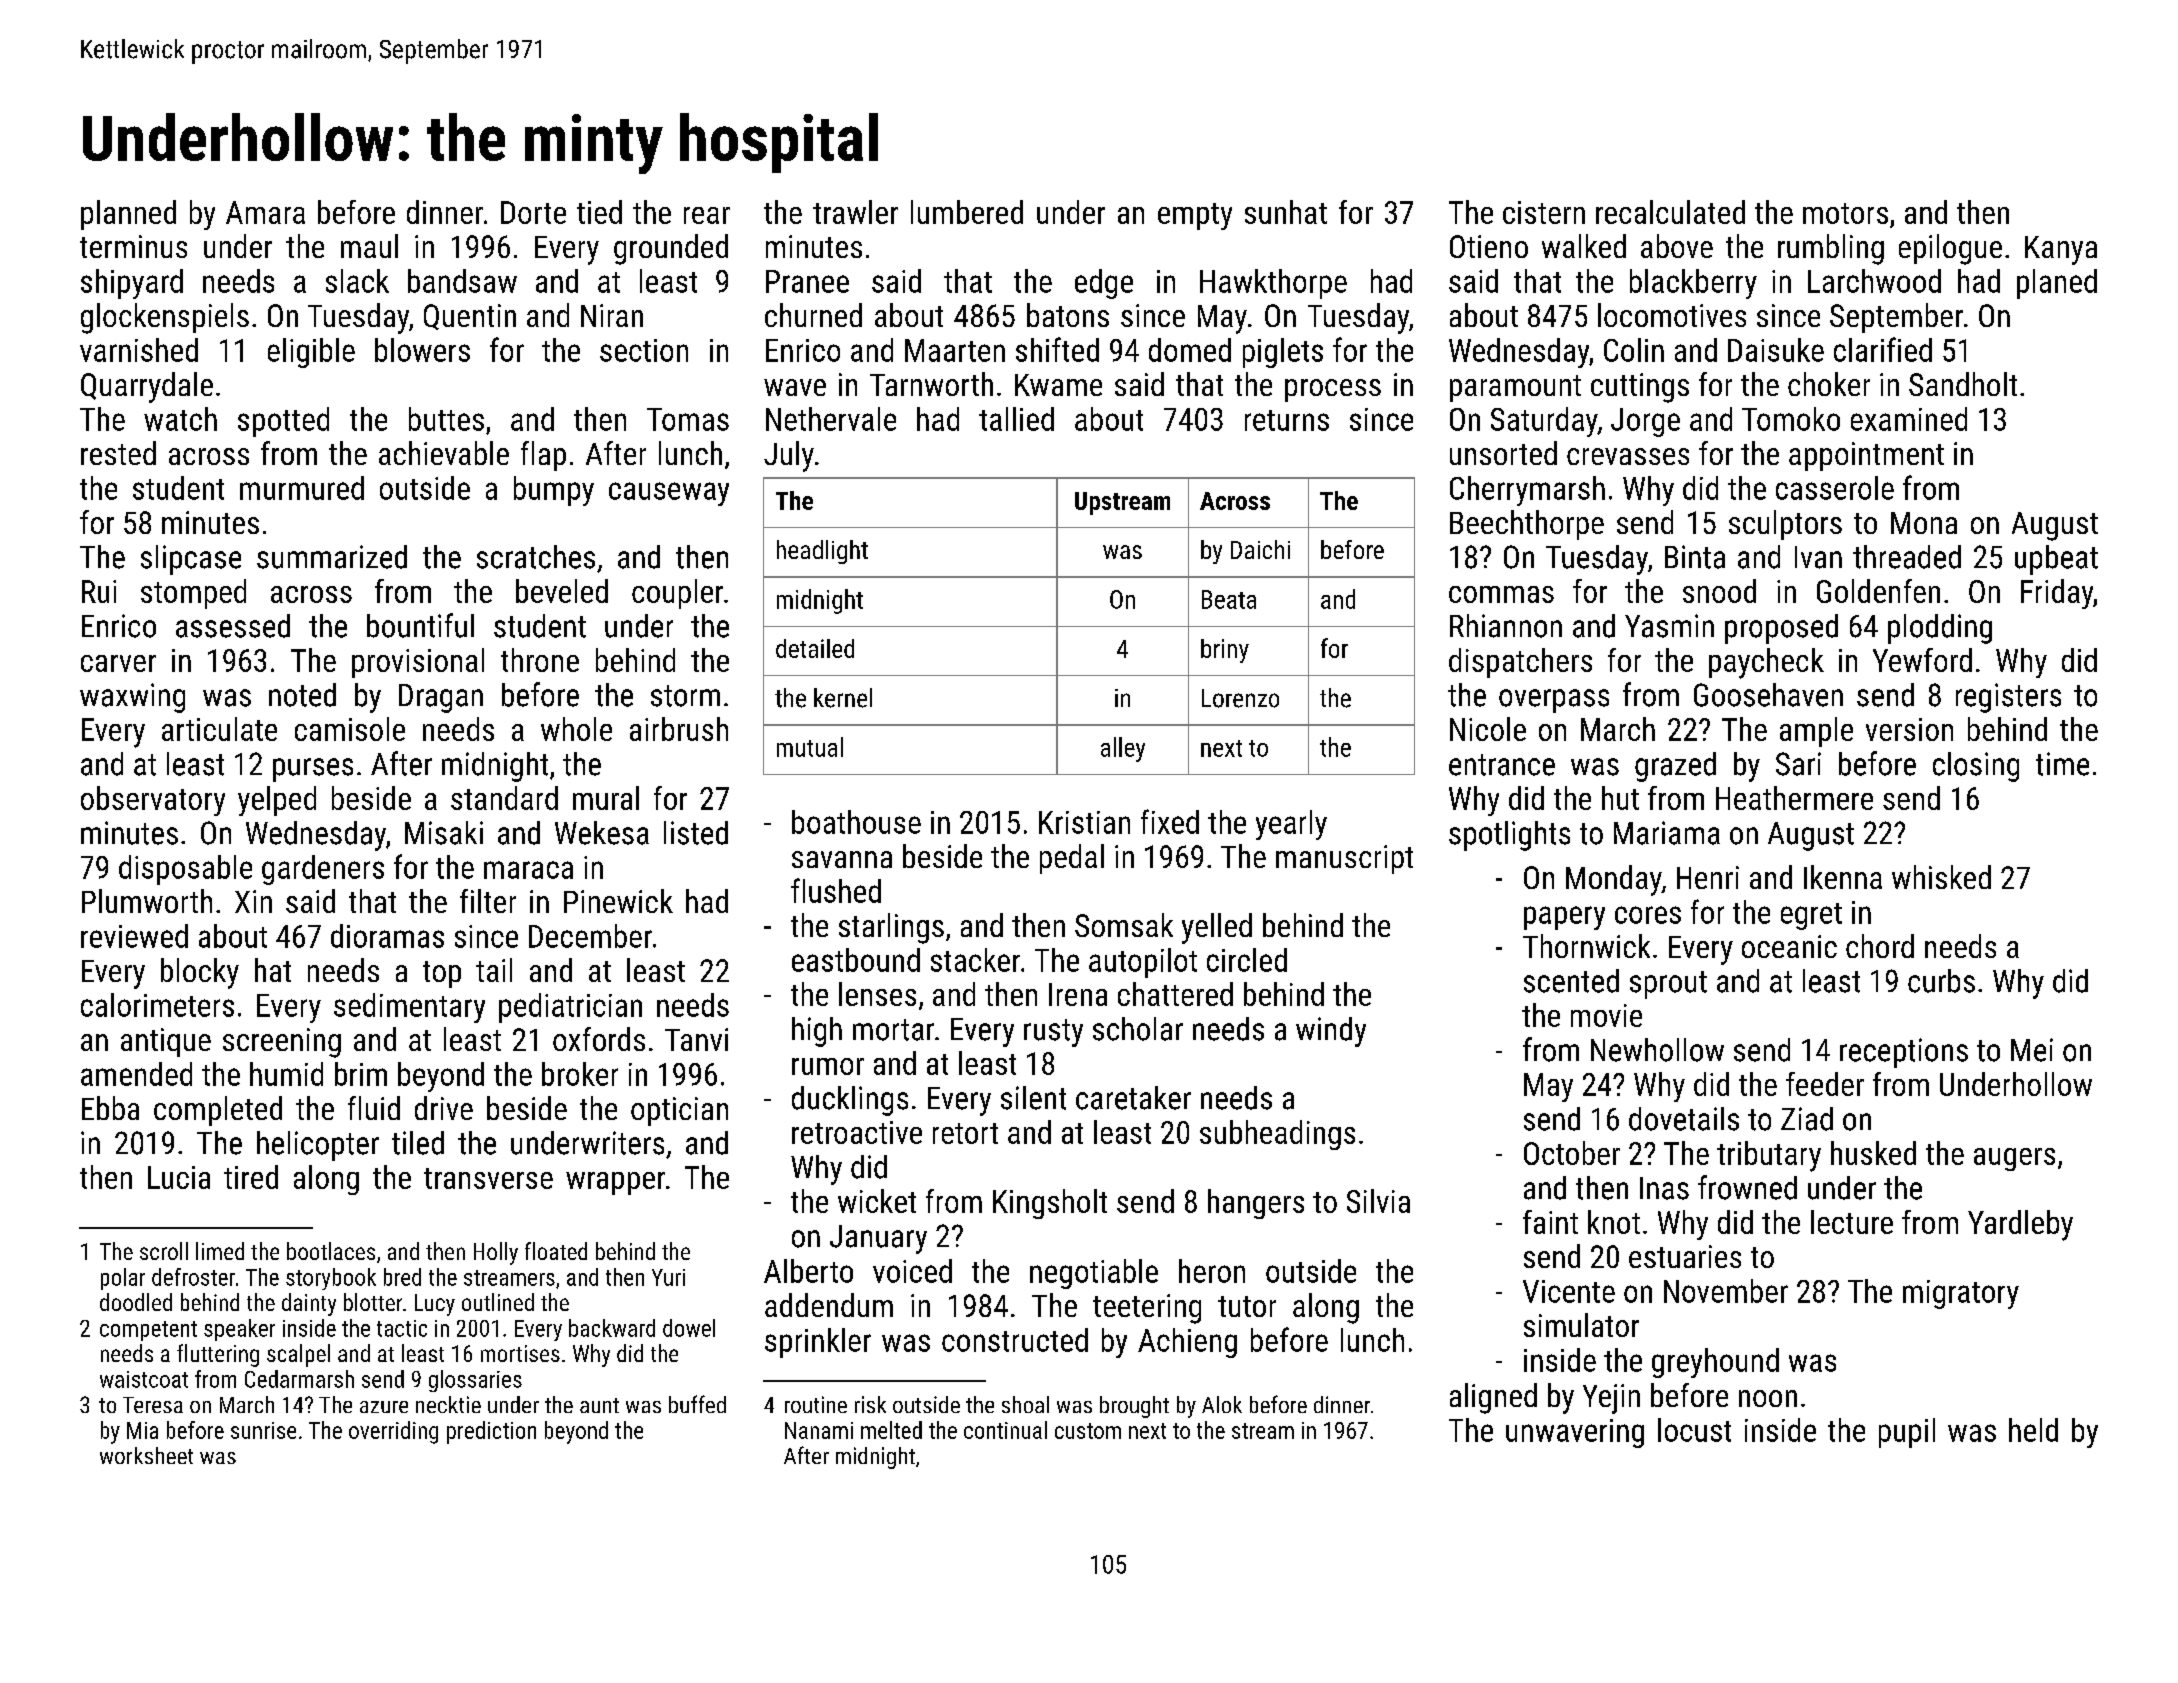  I want to click on circled, so click(1247, 960).
